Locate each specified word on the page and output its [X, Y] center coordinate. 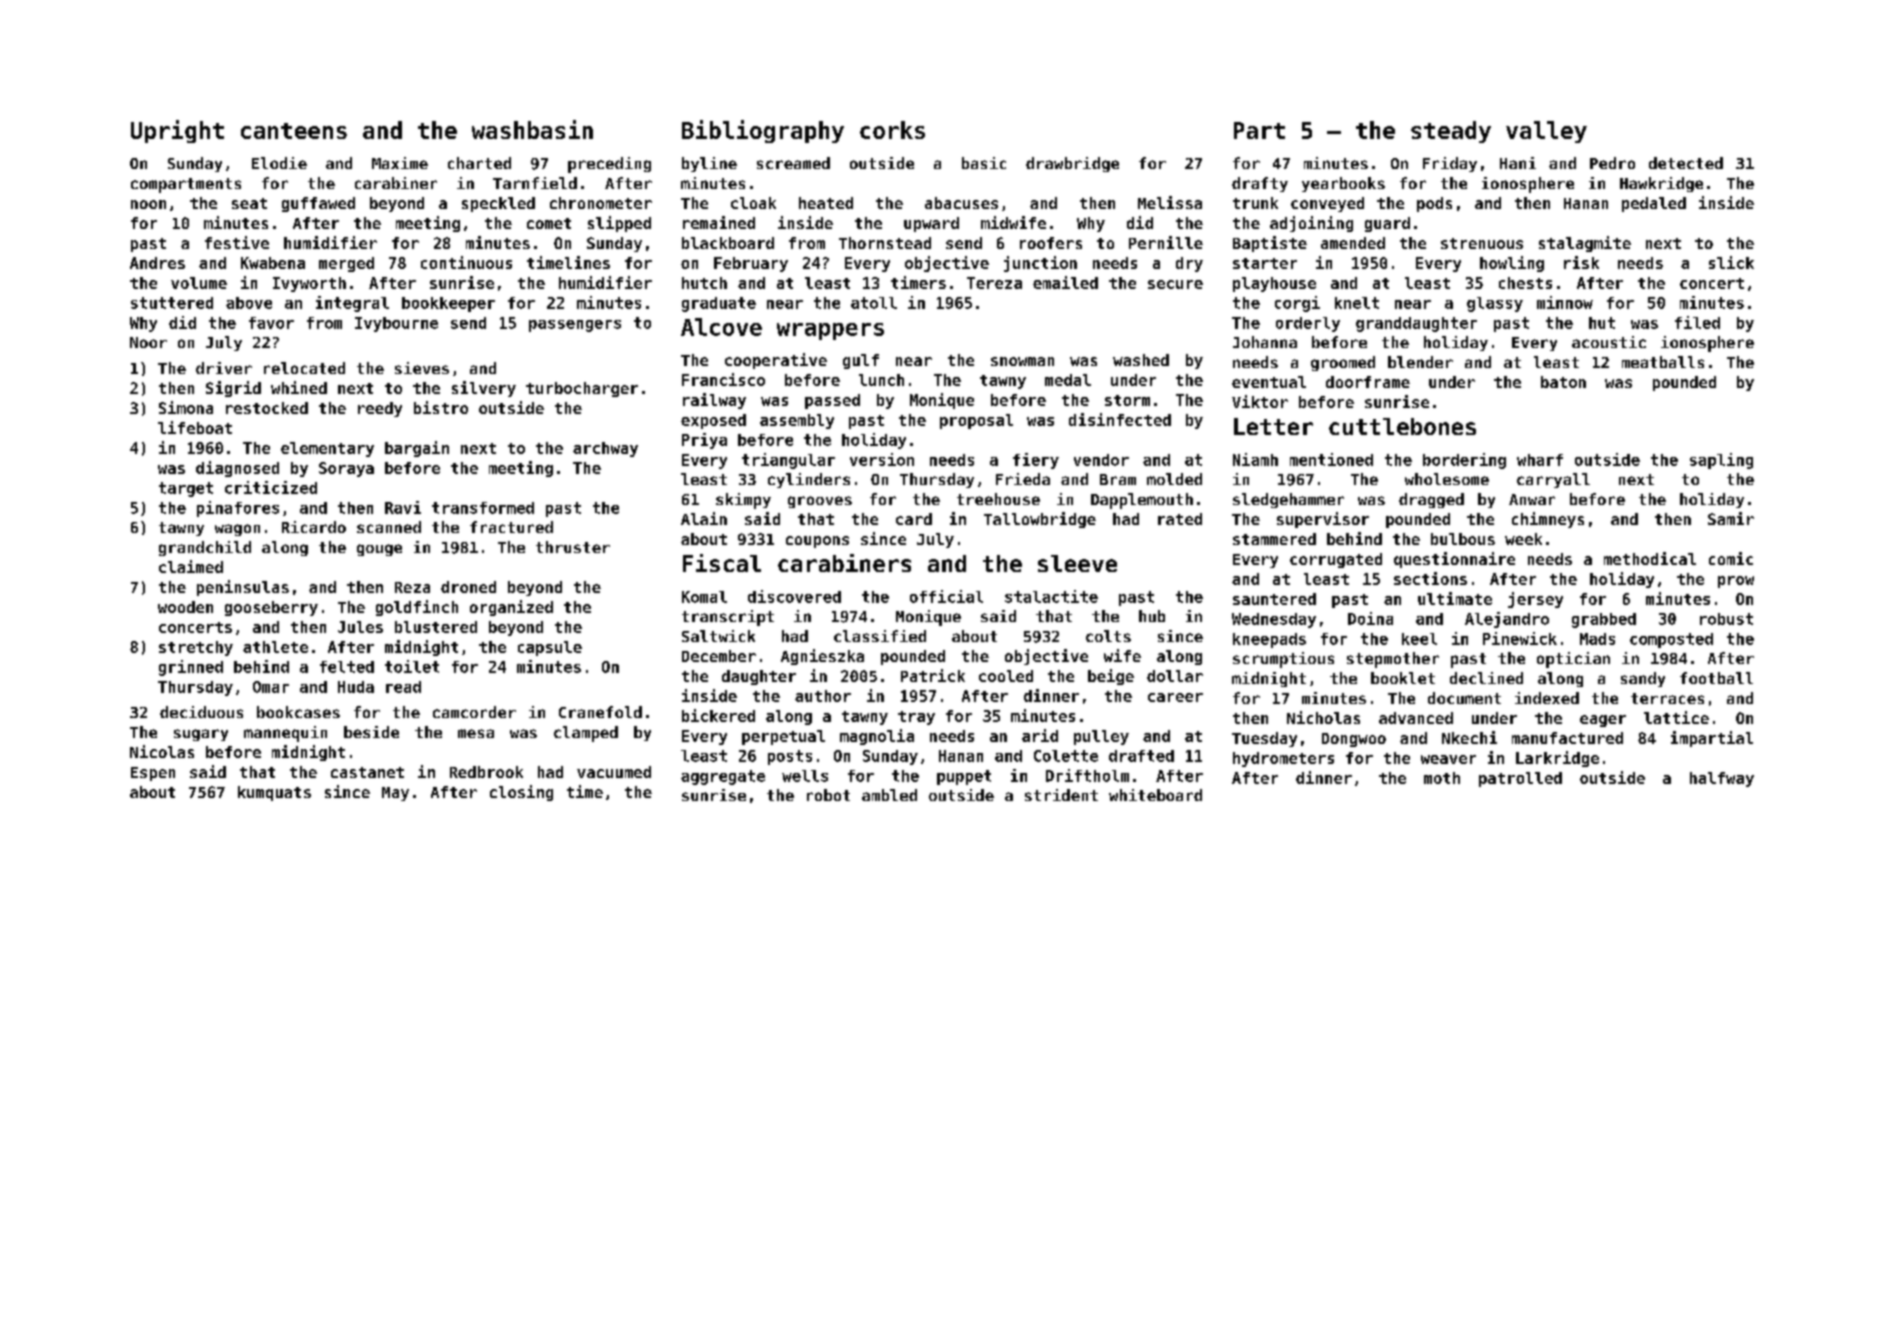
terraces [1667, 698]
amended [1353, 243]
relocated [304, 368]
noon [148, 204]
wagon [237, 530]
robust [1726, 619]
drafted [1141, 756]
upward [931, 224]
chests [1525, 283]
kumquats [274, 793]
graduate [719, 304]
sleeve [1077, 563]
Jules [360, 627]
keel [1419, 639]
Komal [704, 597]
